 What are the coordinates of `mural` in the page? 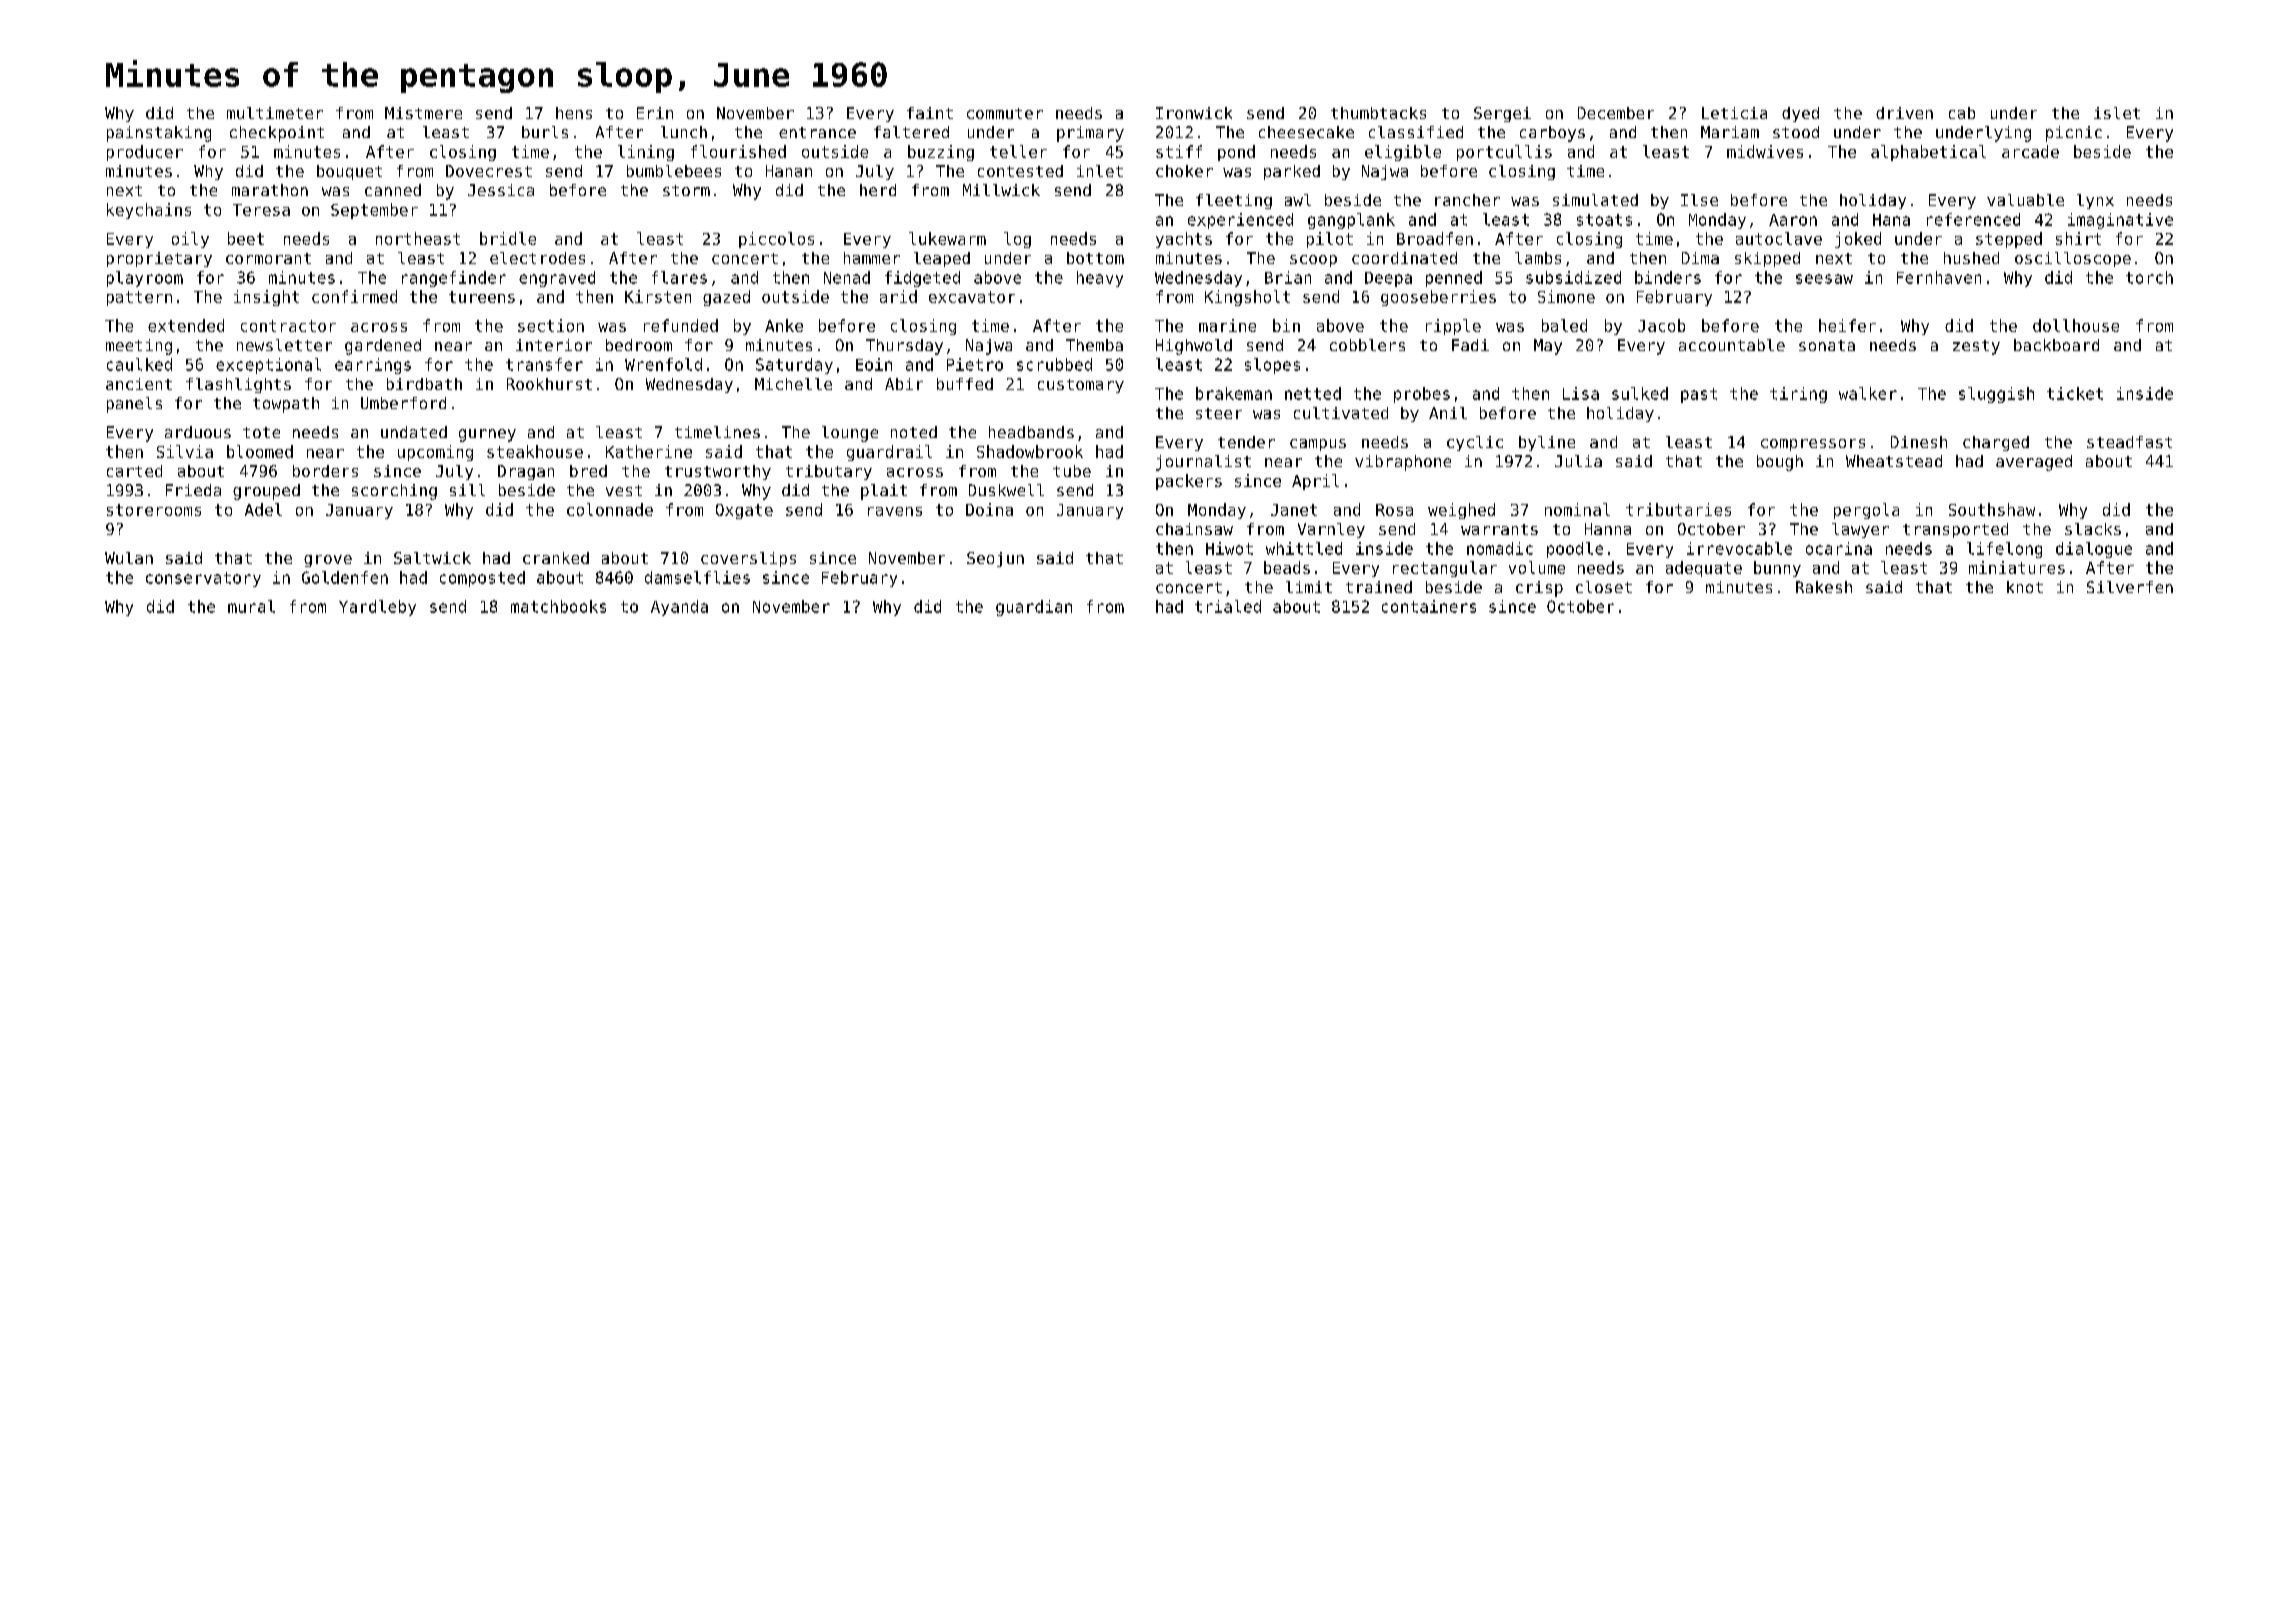 It's located at (251, 606).
